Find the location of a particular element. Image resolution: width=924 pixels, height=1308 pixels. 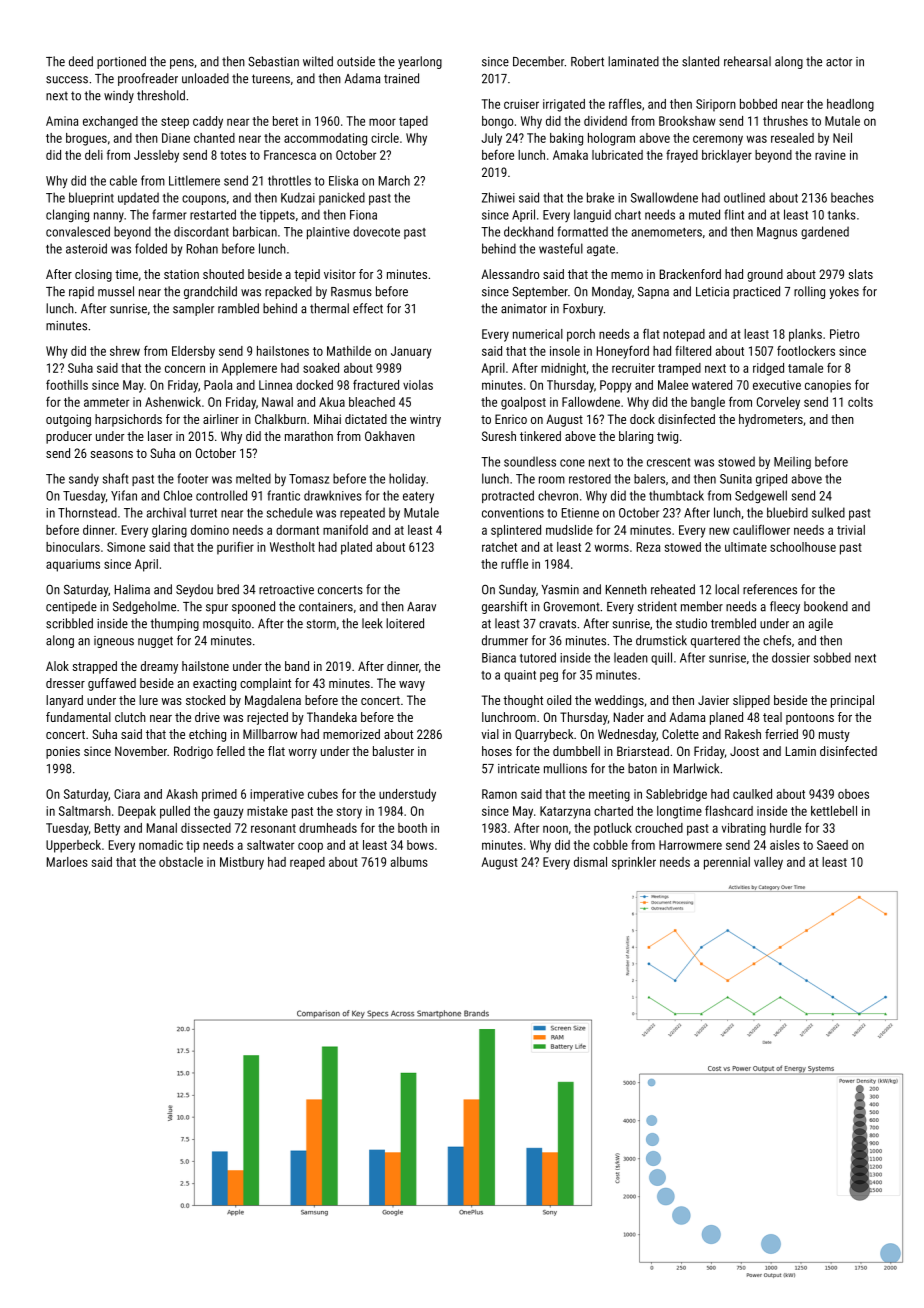

actor is located at coordinates (839, 62).
